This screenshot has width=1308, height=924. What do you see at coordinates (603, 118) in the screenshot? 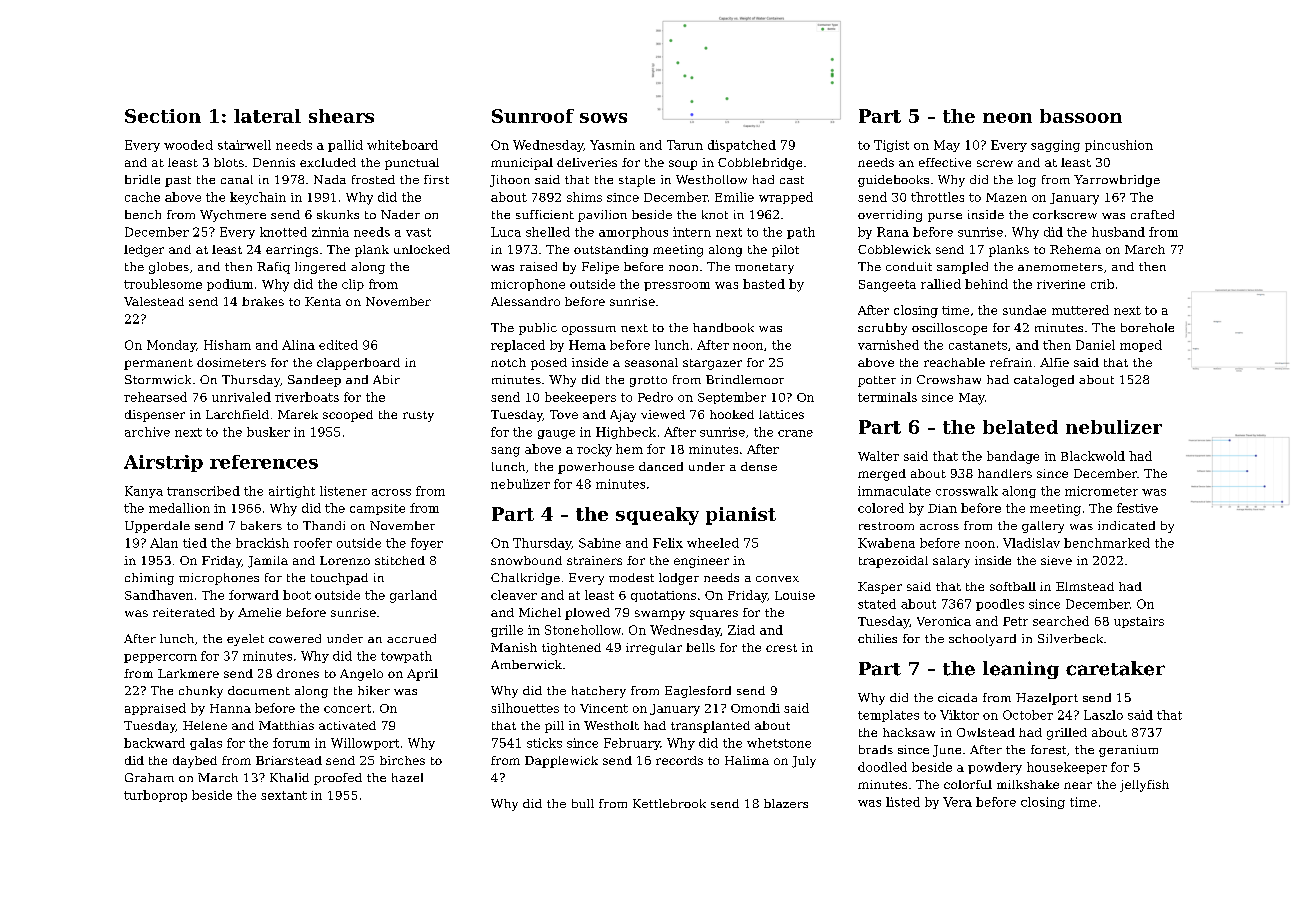
I see `sows` at bounding box center [603, 118].
